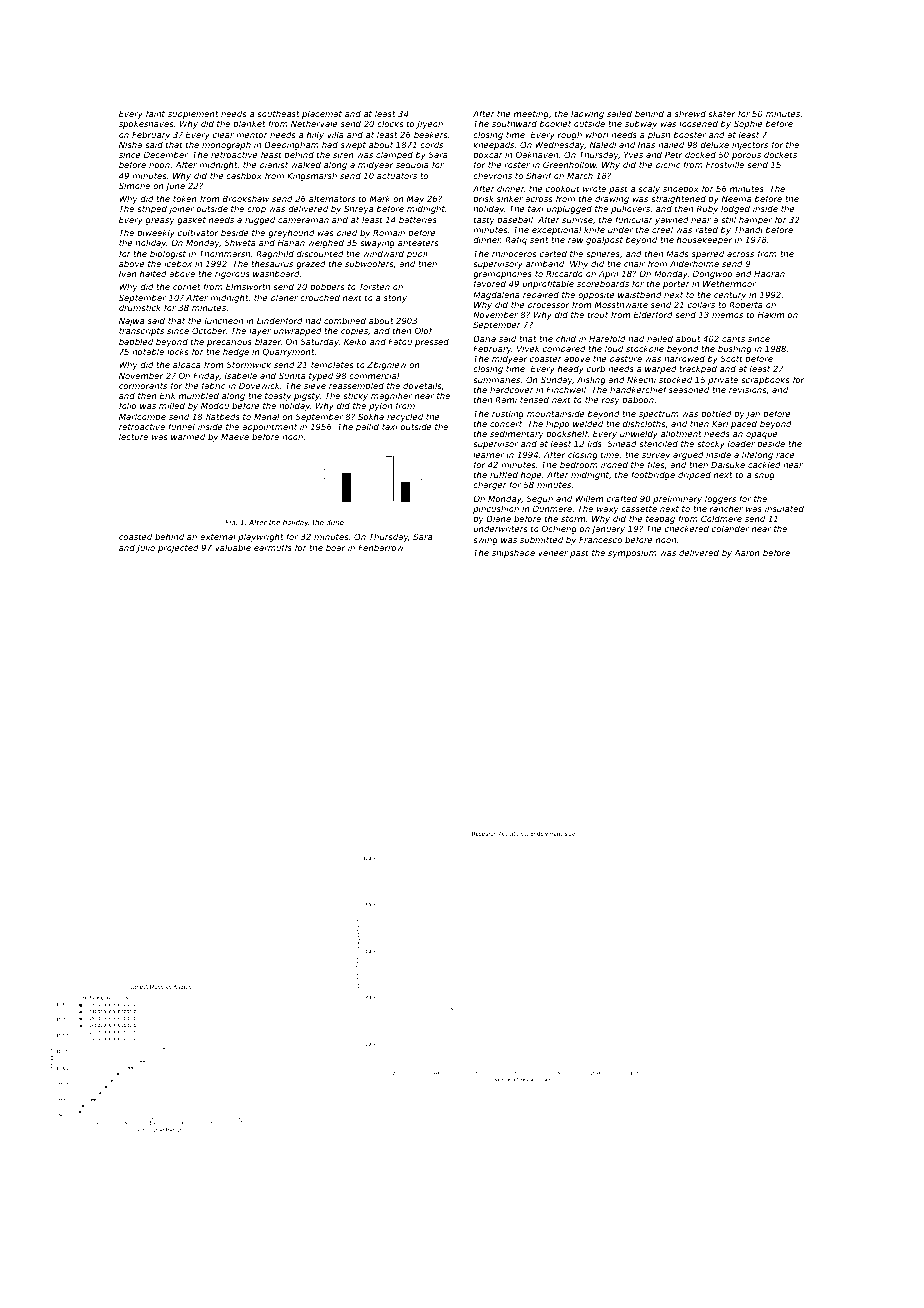 Image resolution: width=924 pixels, height=1308 pixels. What do you see at coordinates (506, 424) in the page?
I see `concert` at bounding box center [506, 424].
